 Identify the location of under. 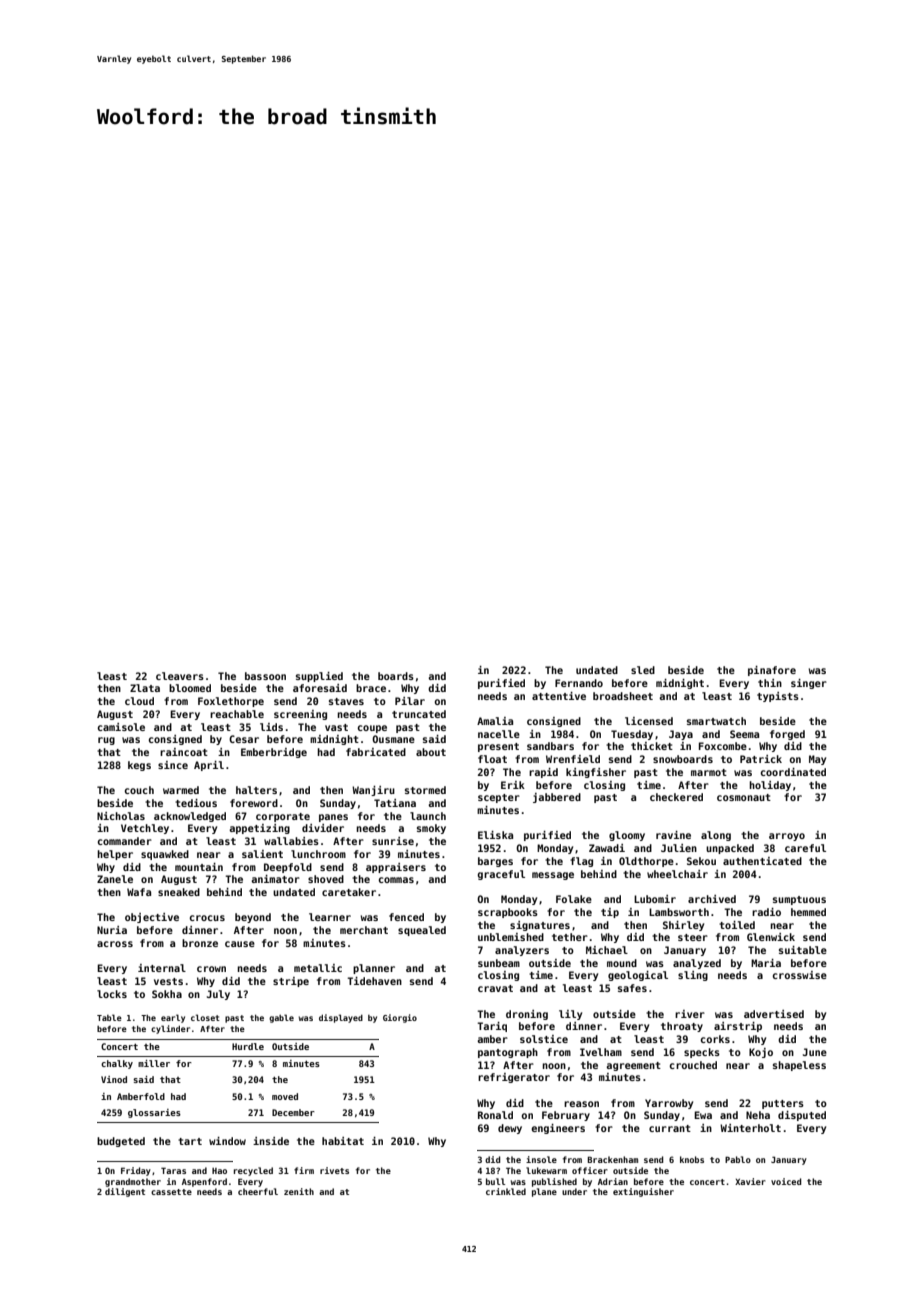
(574, 1191).
